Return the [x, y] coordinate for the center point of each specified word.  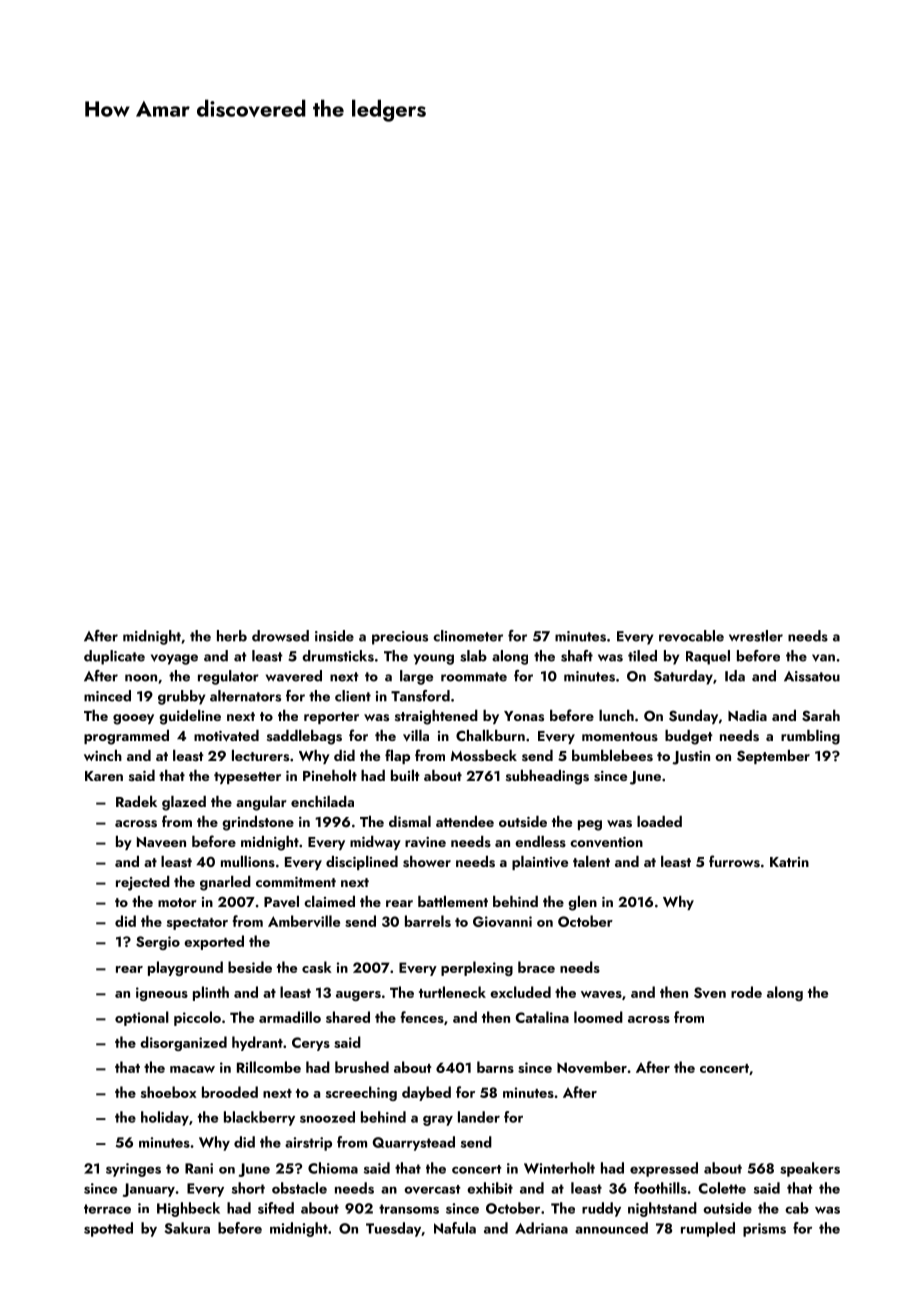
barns [495, 1067]
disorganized [183, 1043]
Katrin [789, 862]
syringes [133, 1170]
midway [375, 843]
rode [746, 992]
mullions [248, 861]
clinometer [468, 636]
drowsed [280, 636]
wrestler [756, 636]
